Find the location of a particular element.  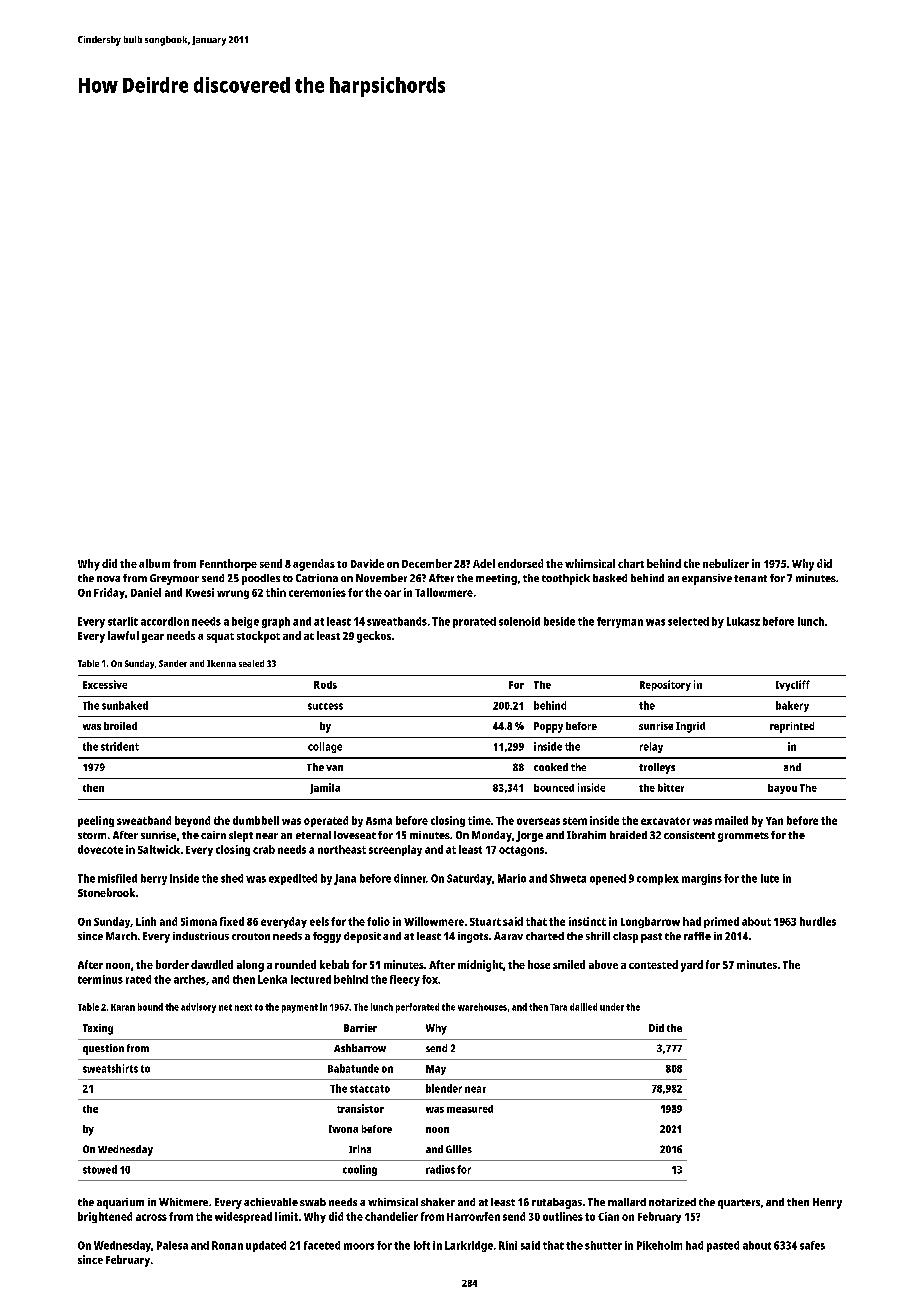

complex is located at coordinates (658, 879).
